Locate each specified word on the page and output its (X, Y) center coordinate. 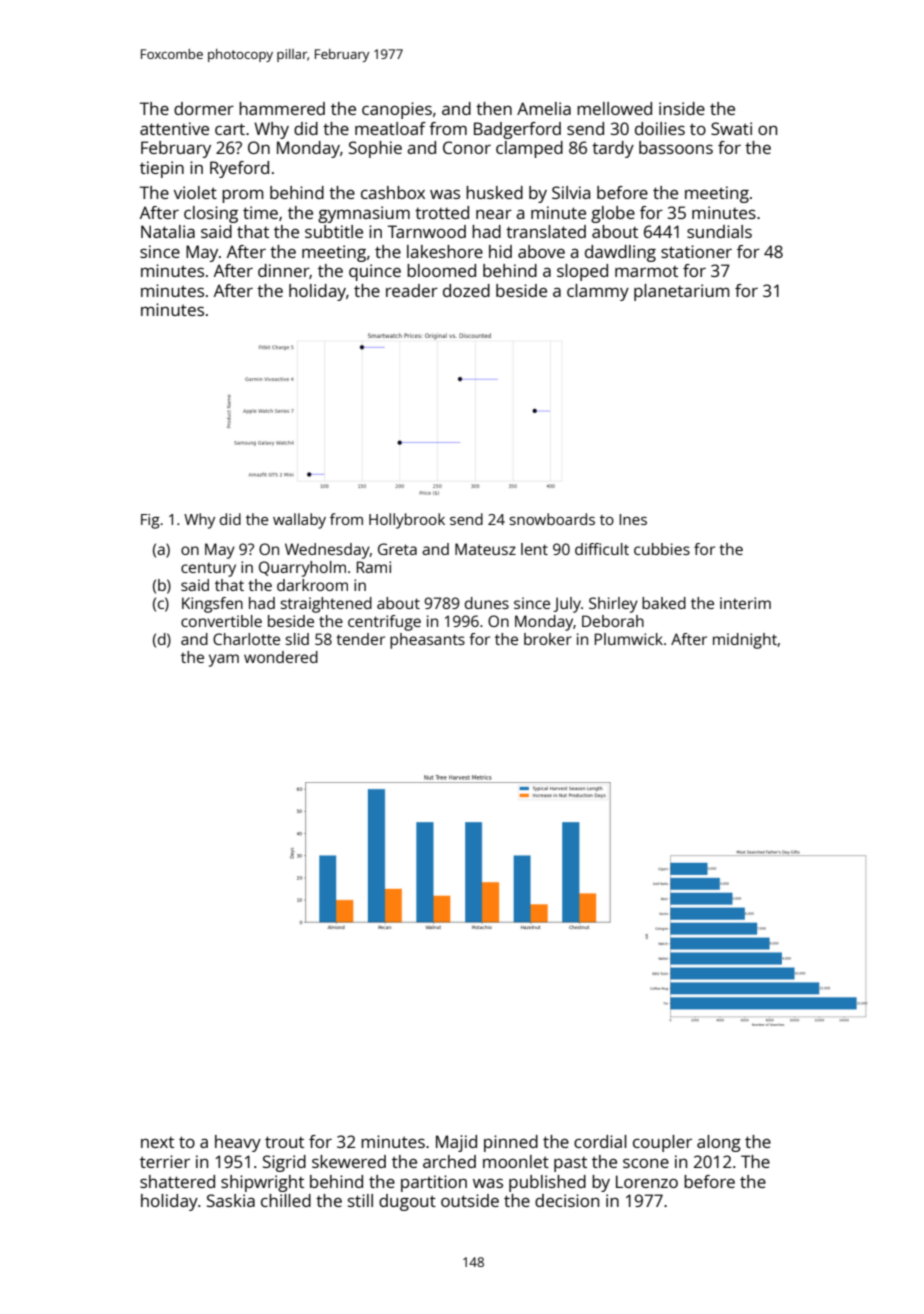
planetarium (681, 292)
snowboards (552, 519)
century (208, 570)
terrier (165, 1161)
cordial (600, 1141)
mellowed (614, 108)
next (157, 1142)
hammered (282, 108)
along (719, 1143)
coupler (662, 1143)
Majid (456, 1143)
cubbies (662, 549)
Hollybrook (407, 521)
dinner (284, 271)
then (494, 108)
